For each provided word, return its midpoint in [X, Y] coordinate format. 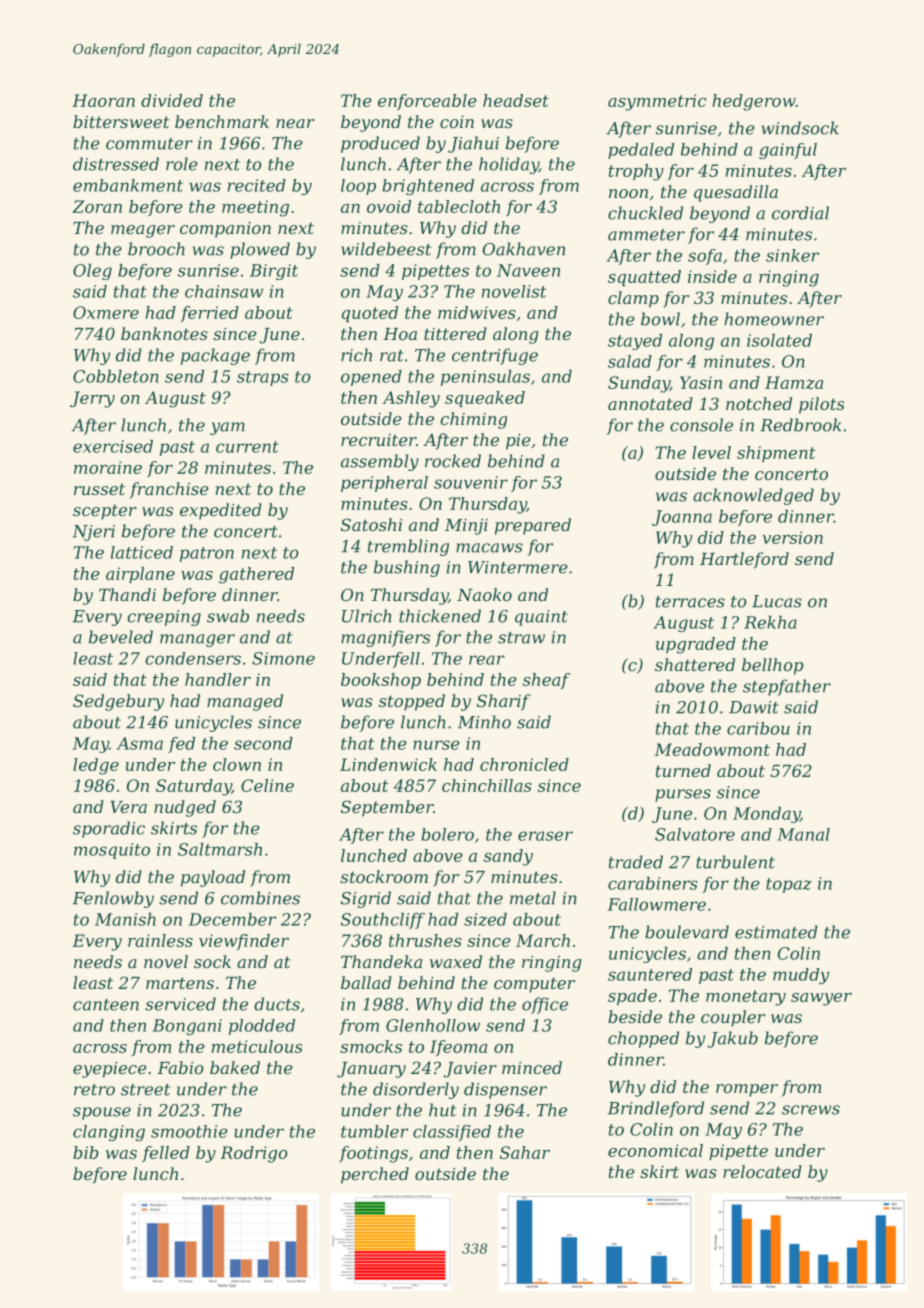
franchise [169, 490]
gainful [788, 151]
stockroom [384, 876]
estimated [776, 932]
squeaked [485, 399]
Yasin [701, 382]
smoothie [189, 1131]
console [701, 425]
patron [207, 554]
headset [516, 100]
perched [375, 1175]
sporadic [109, 829]
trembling [408, 547]
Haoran [103, 100]
